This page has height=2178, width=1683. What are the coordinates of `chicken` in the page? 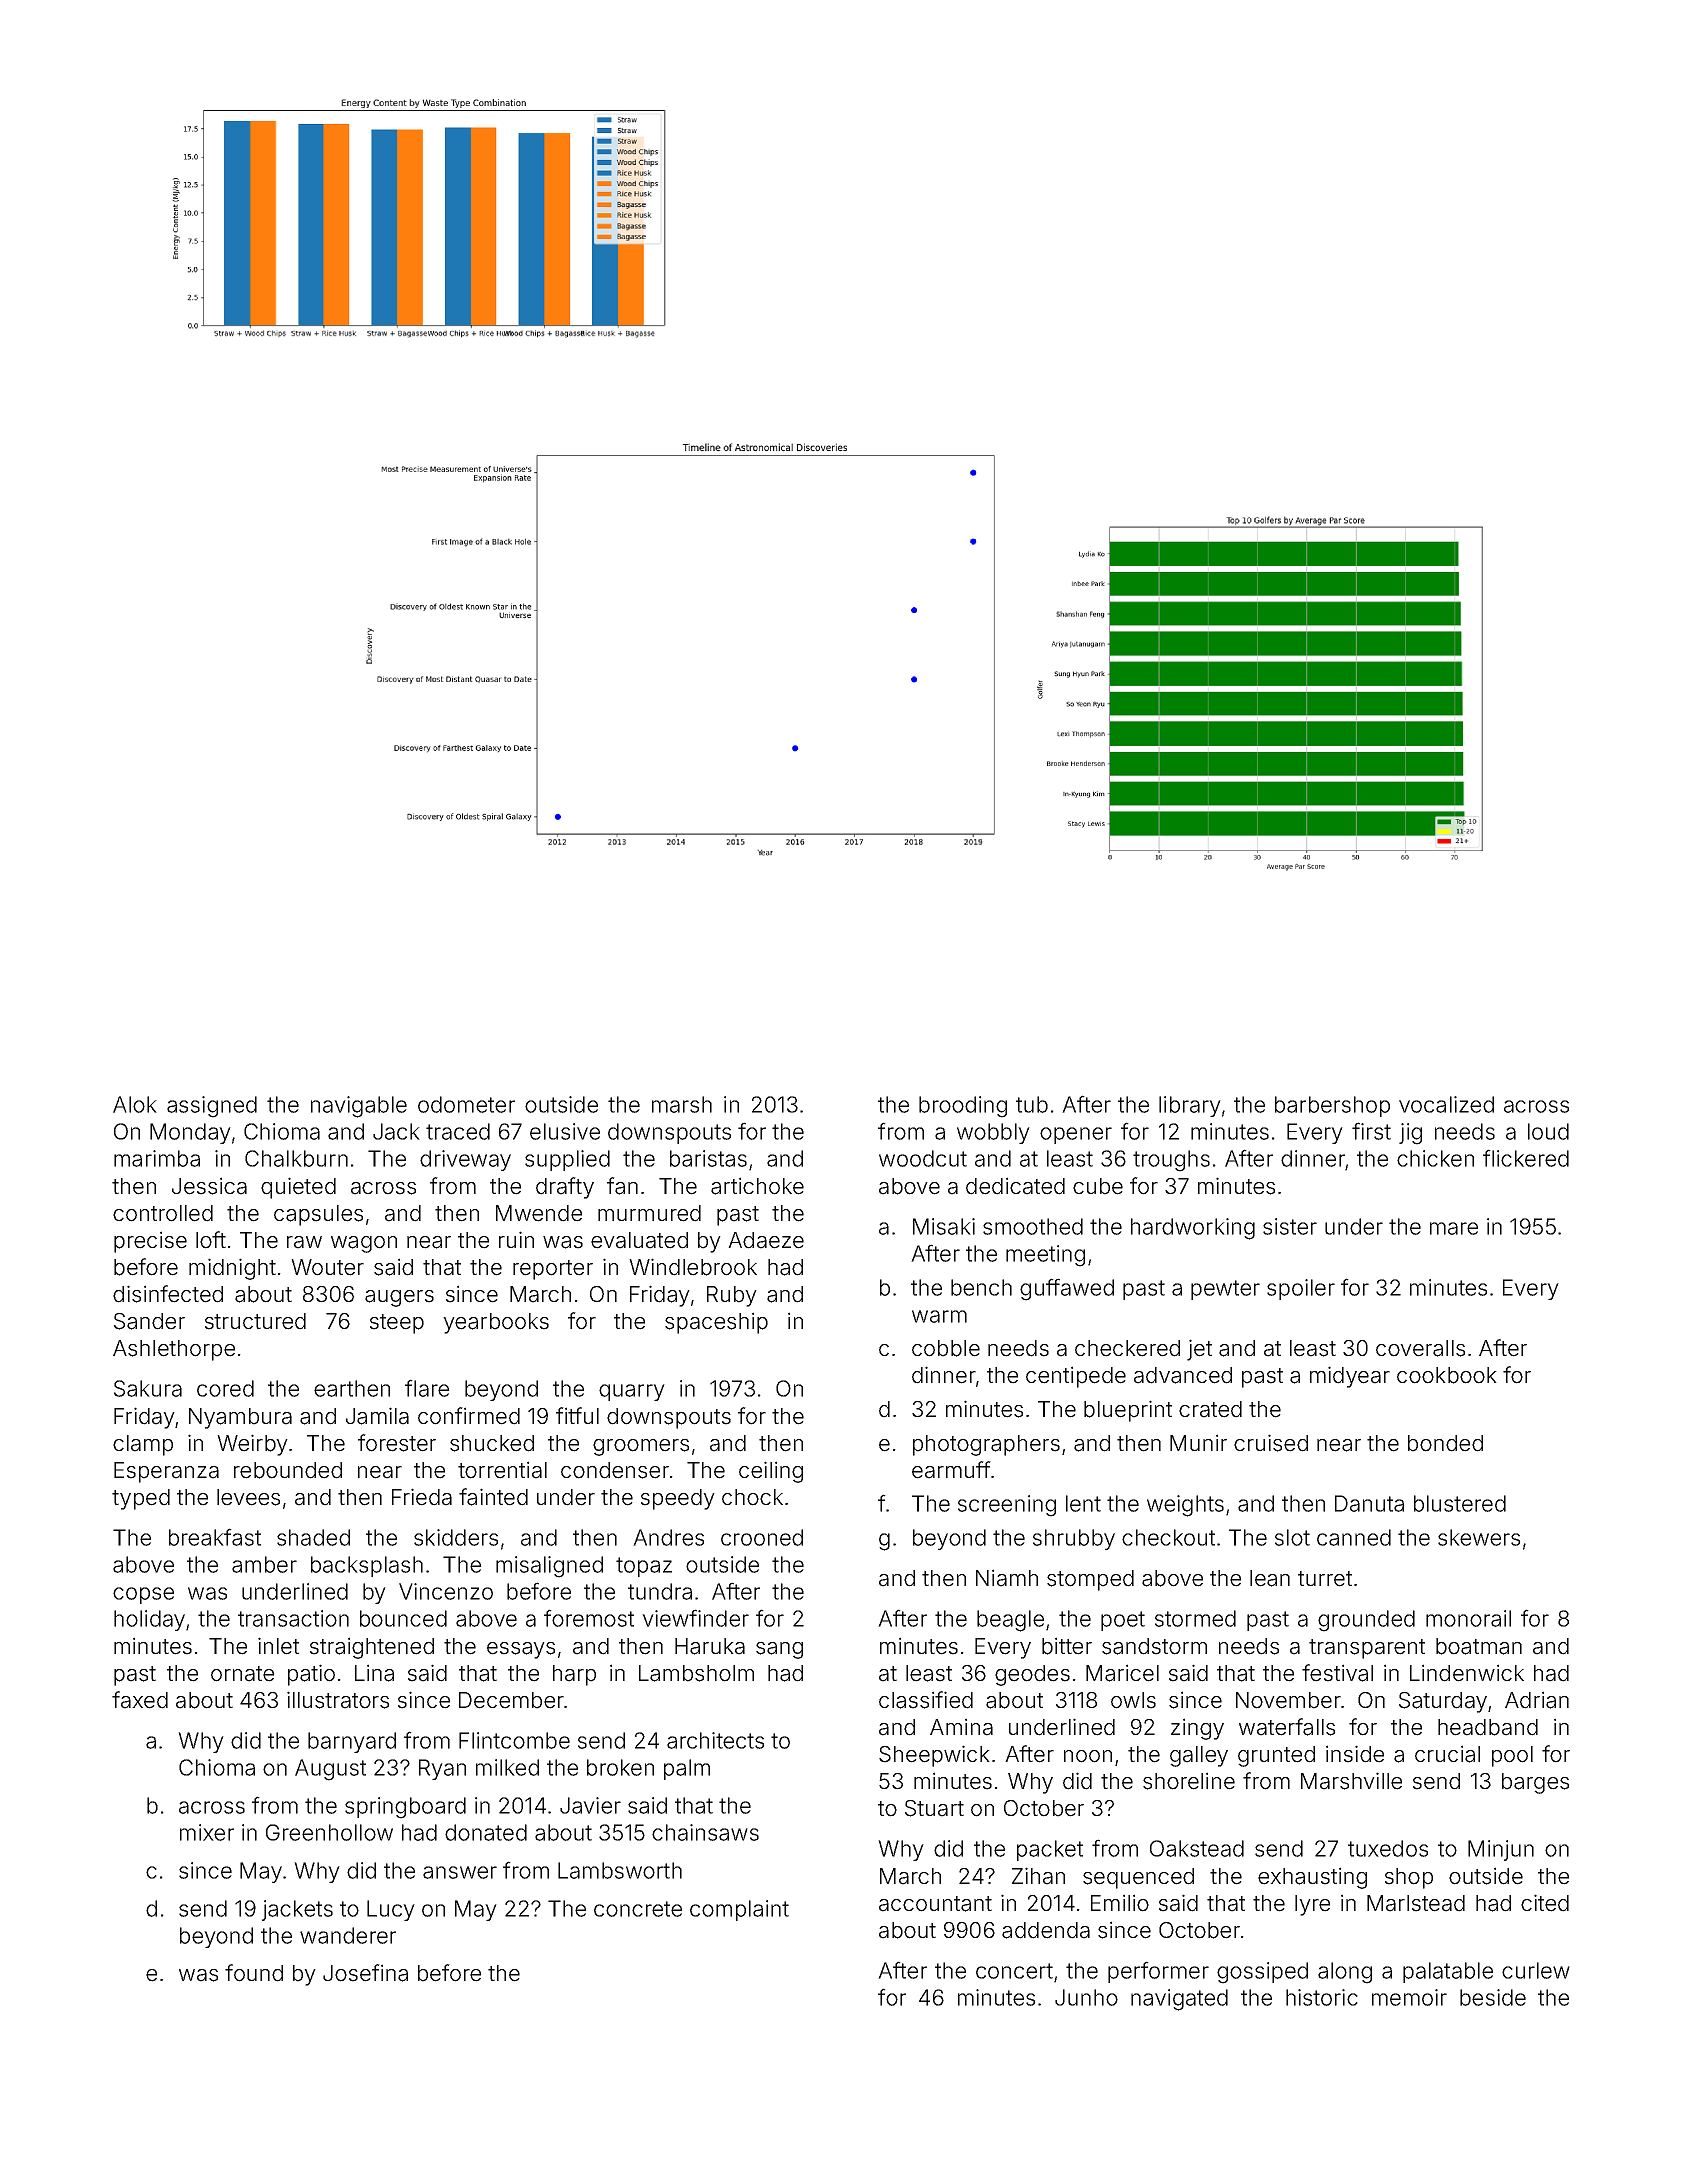 It's located at (1435, 1158).
